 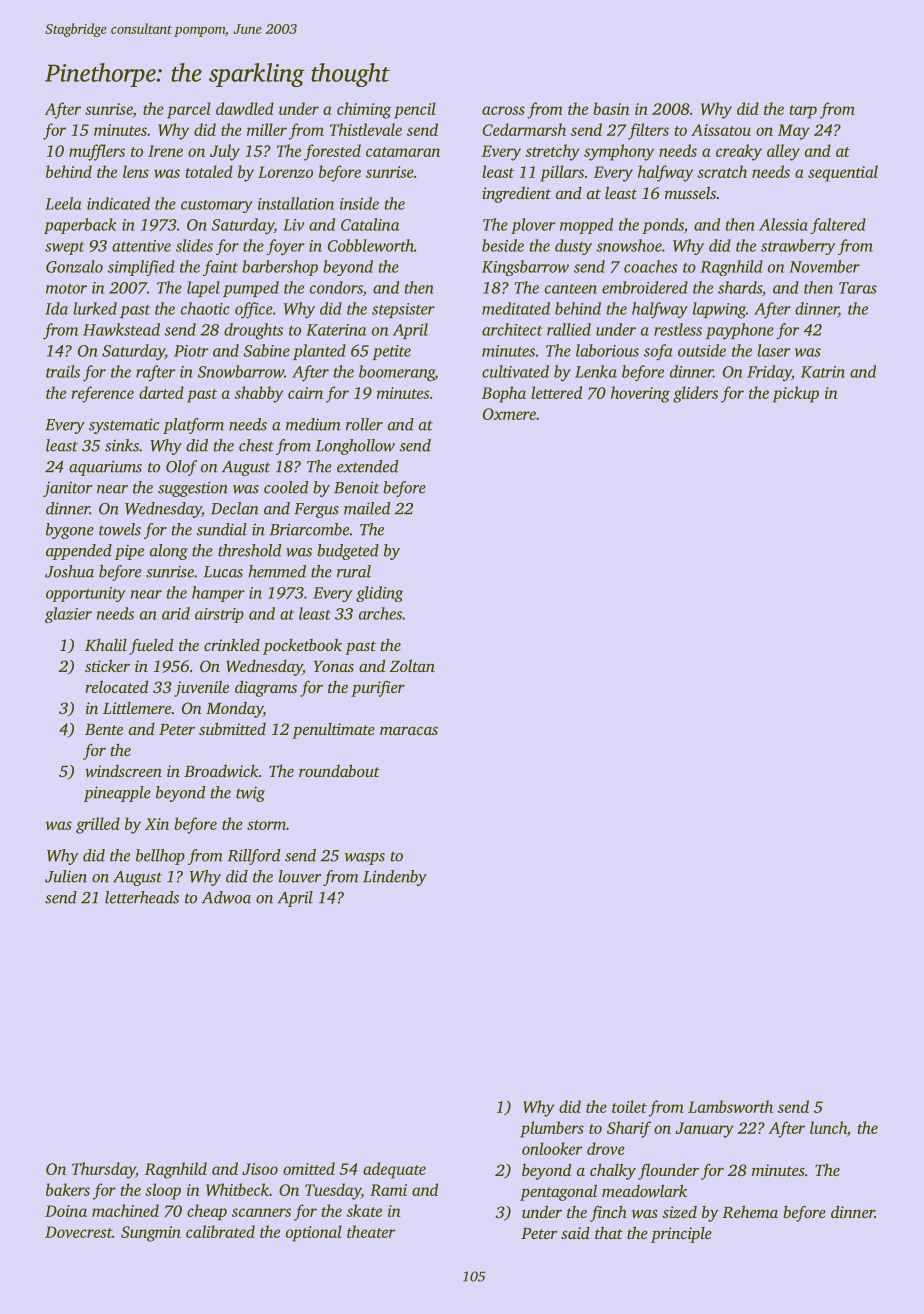 I want to click on Rami, so click(x=388, y=1190).
